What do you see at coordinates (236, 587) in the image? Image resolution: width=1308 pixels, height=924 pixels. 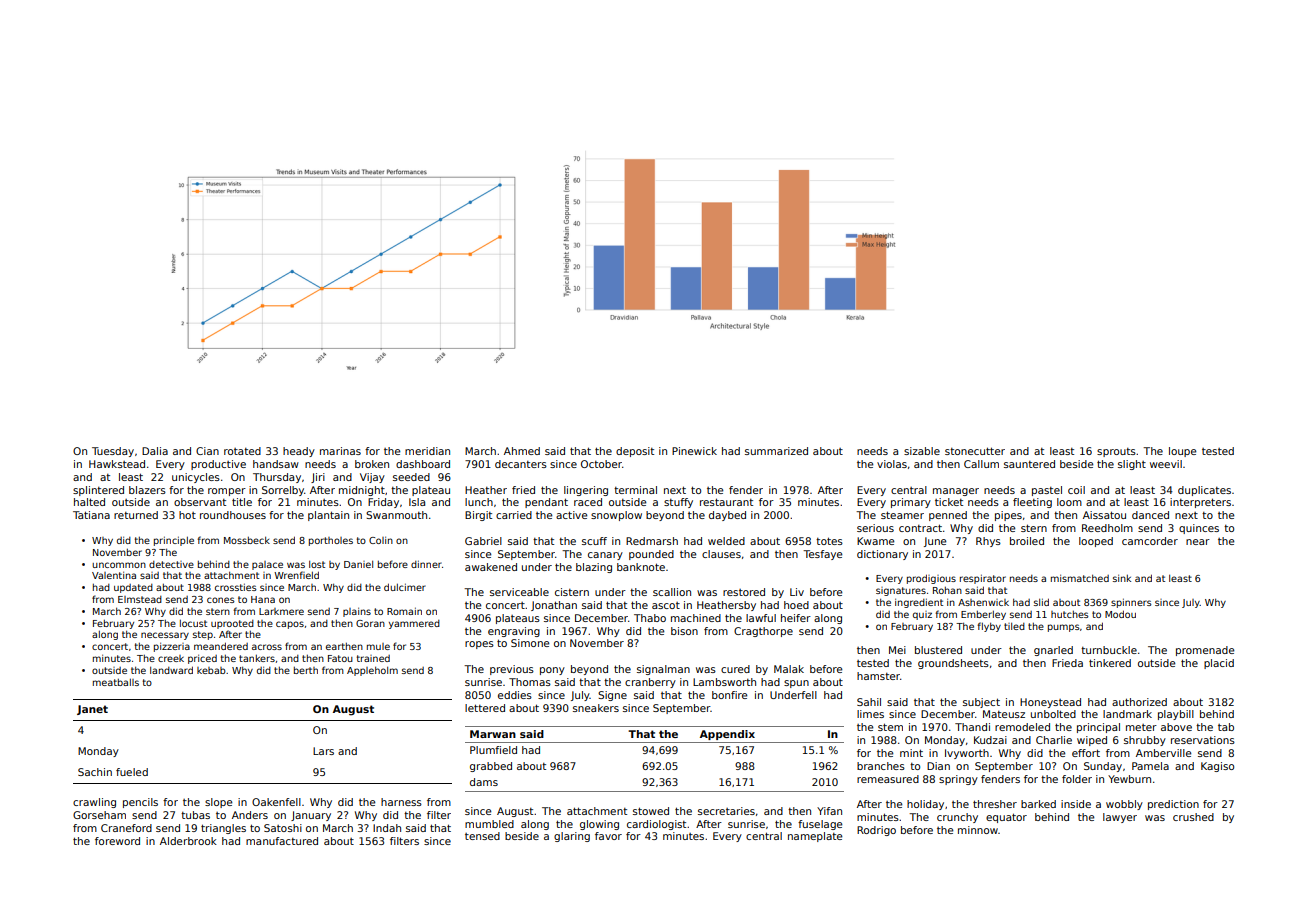 I see `crossties` at bounding box center [236, 587].
